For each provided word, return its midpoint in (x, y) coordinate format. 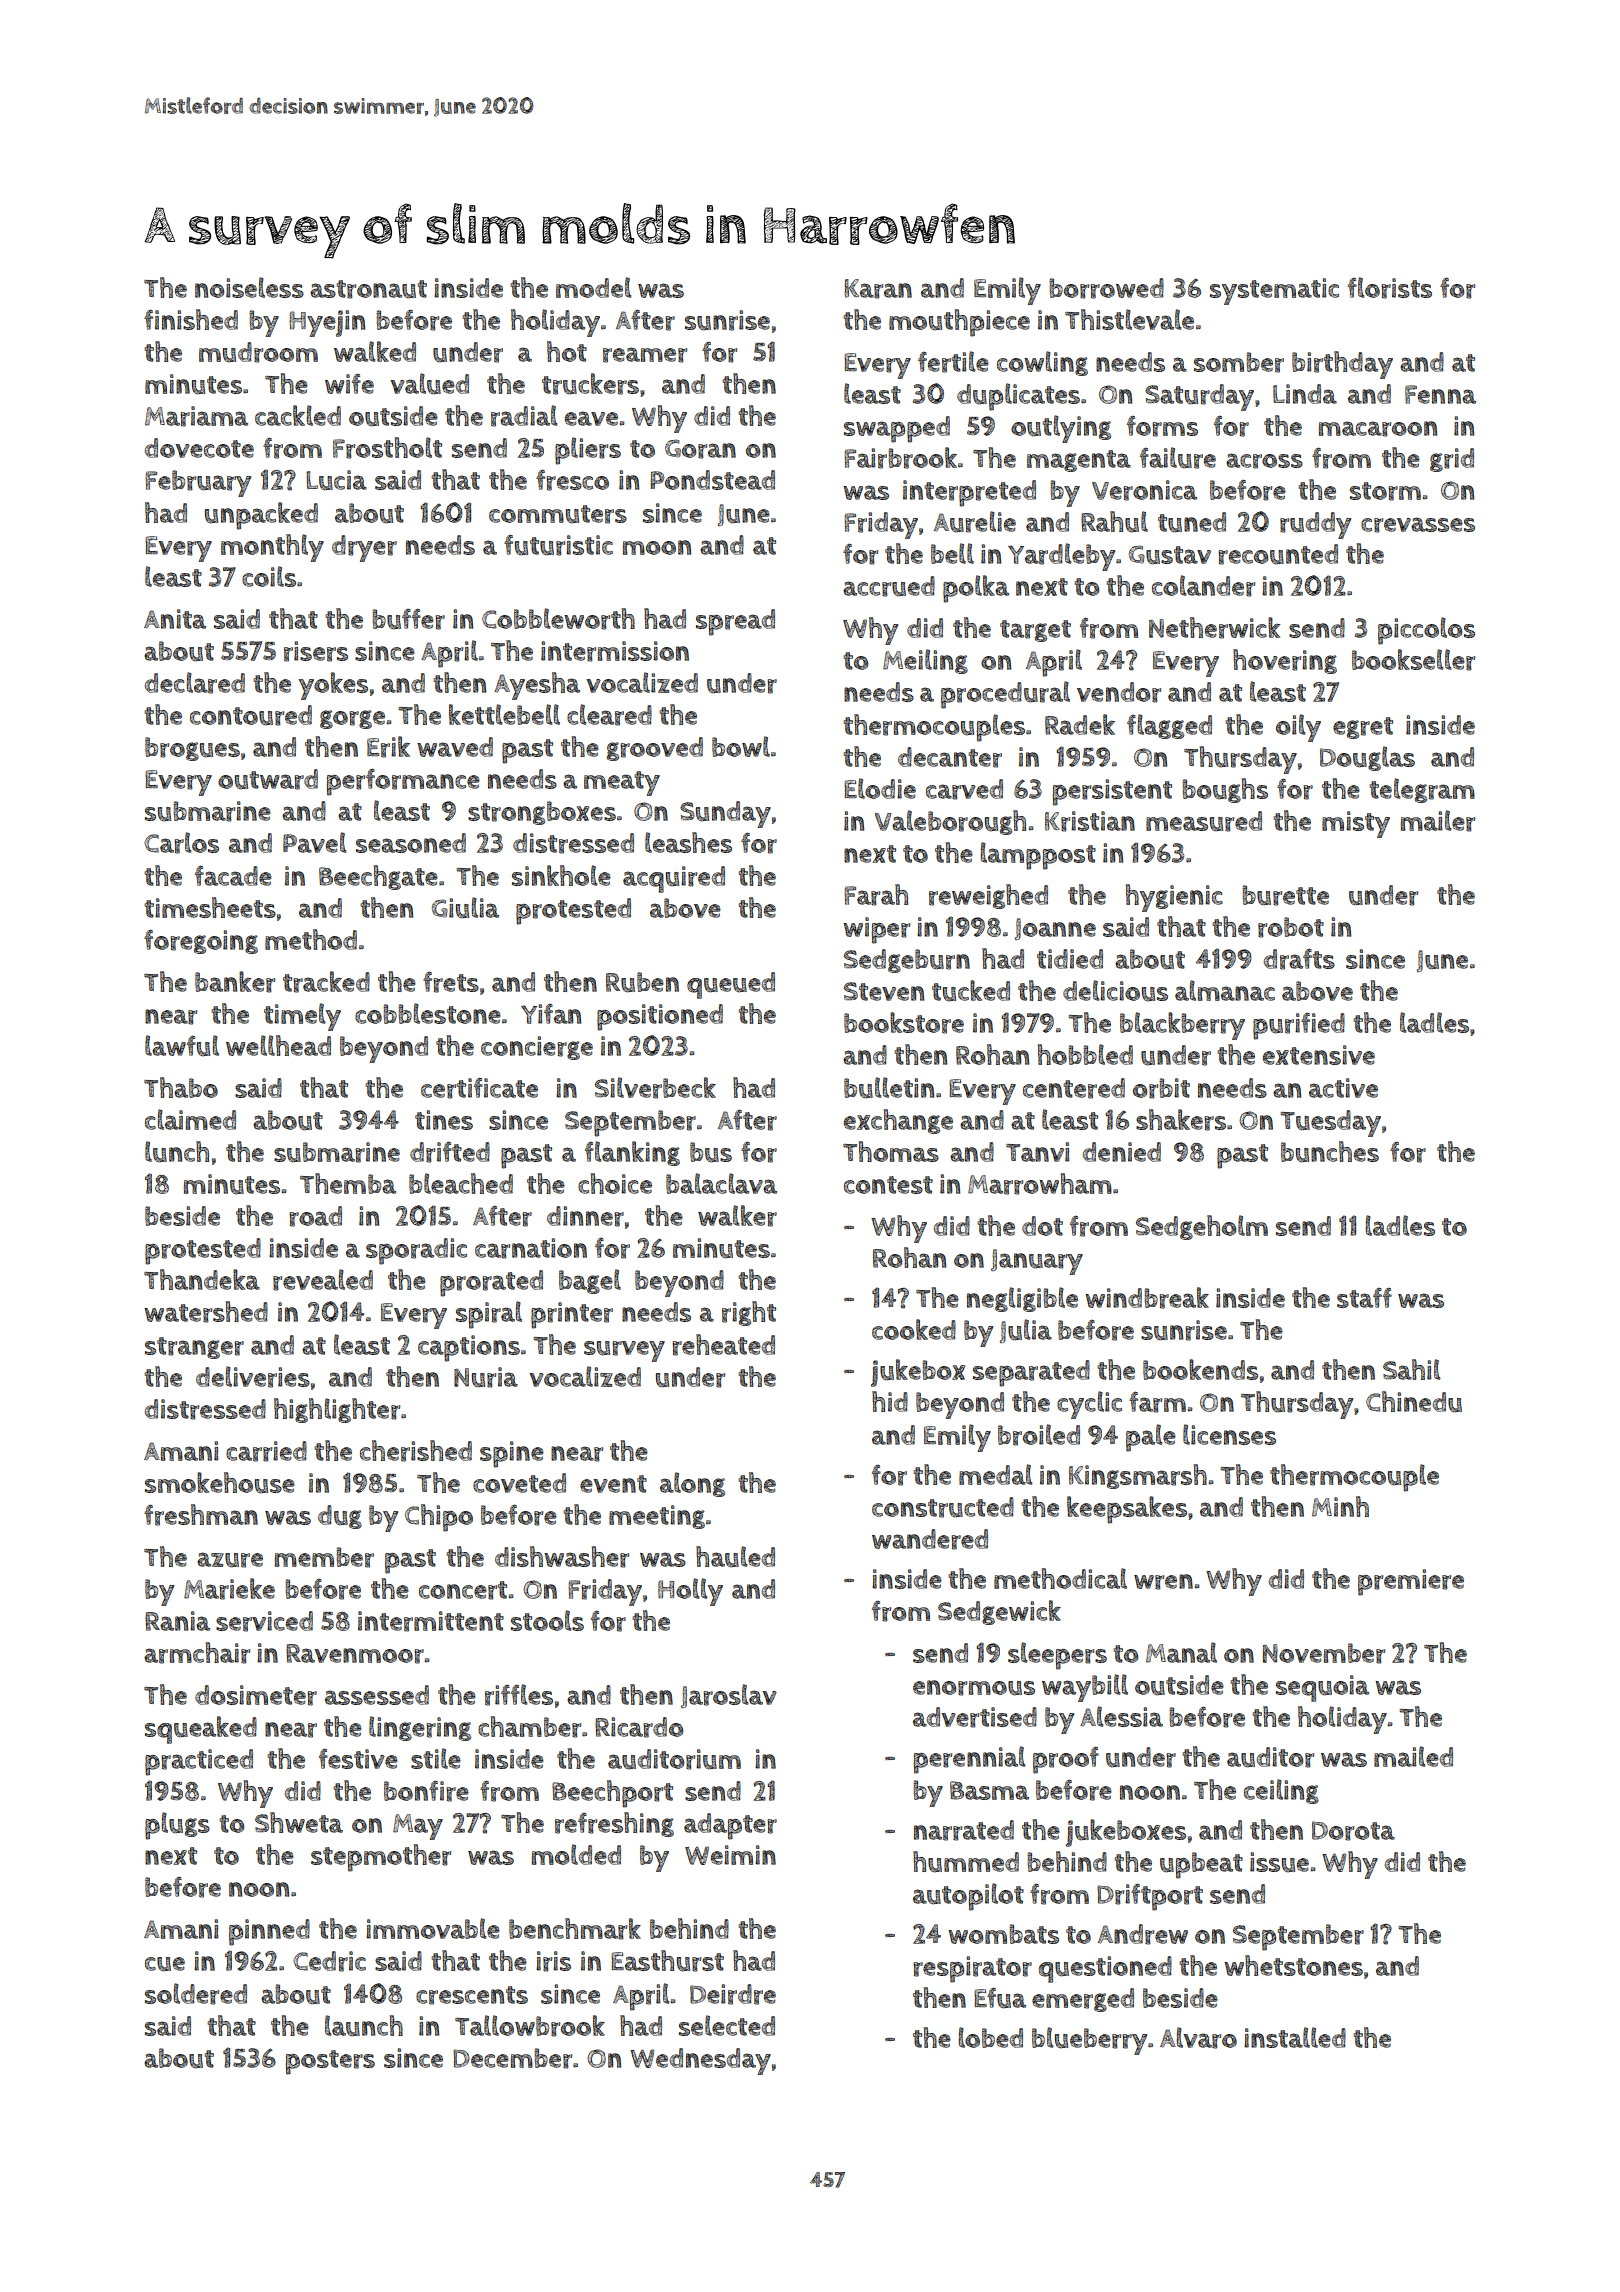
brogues (192, 749)
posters (330, 2062)
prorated (491, 1283)
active (1343, 1088)
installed (1295, 2037)
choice (615, 1183)
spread (735, 622)
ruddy (1315, 525)
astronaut (368, 289)
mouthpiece (959, 323)
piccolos (1426, 631)
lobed (991, 2037)
